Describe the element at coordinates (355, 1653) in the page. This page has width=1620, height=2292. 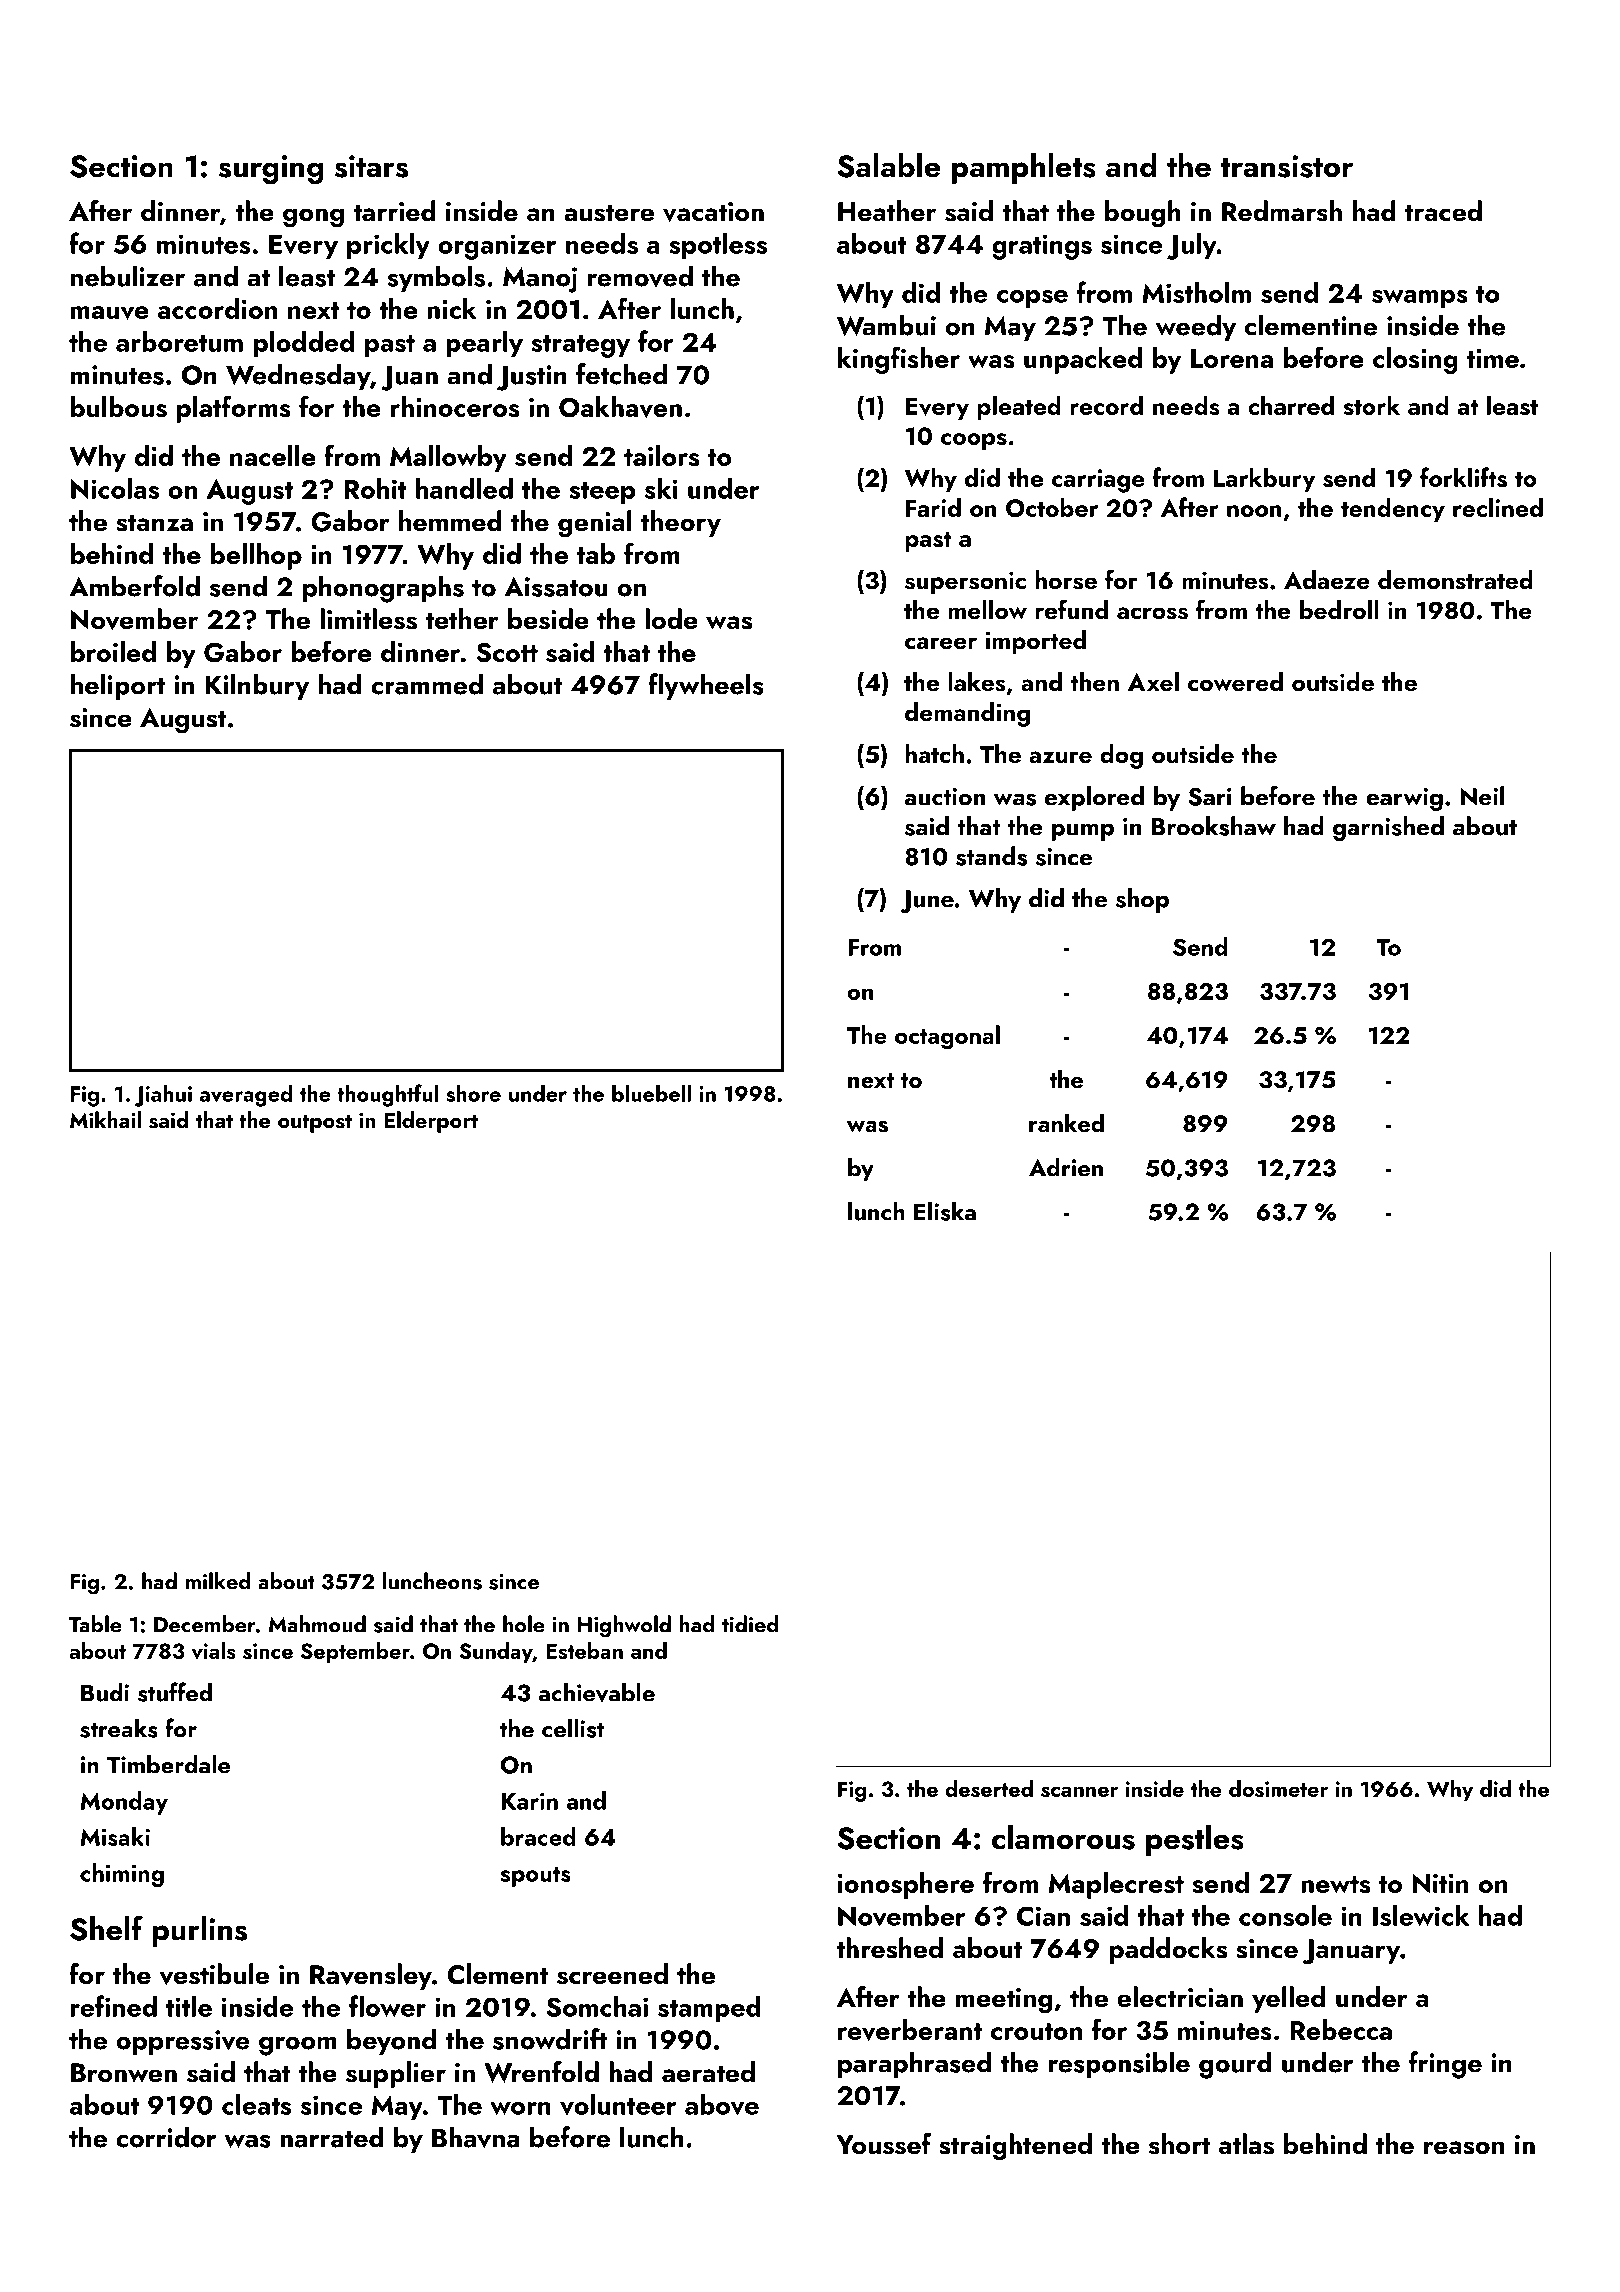
I see `September` at that location.
